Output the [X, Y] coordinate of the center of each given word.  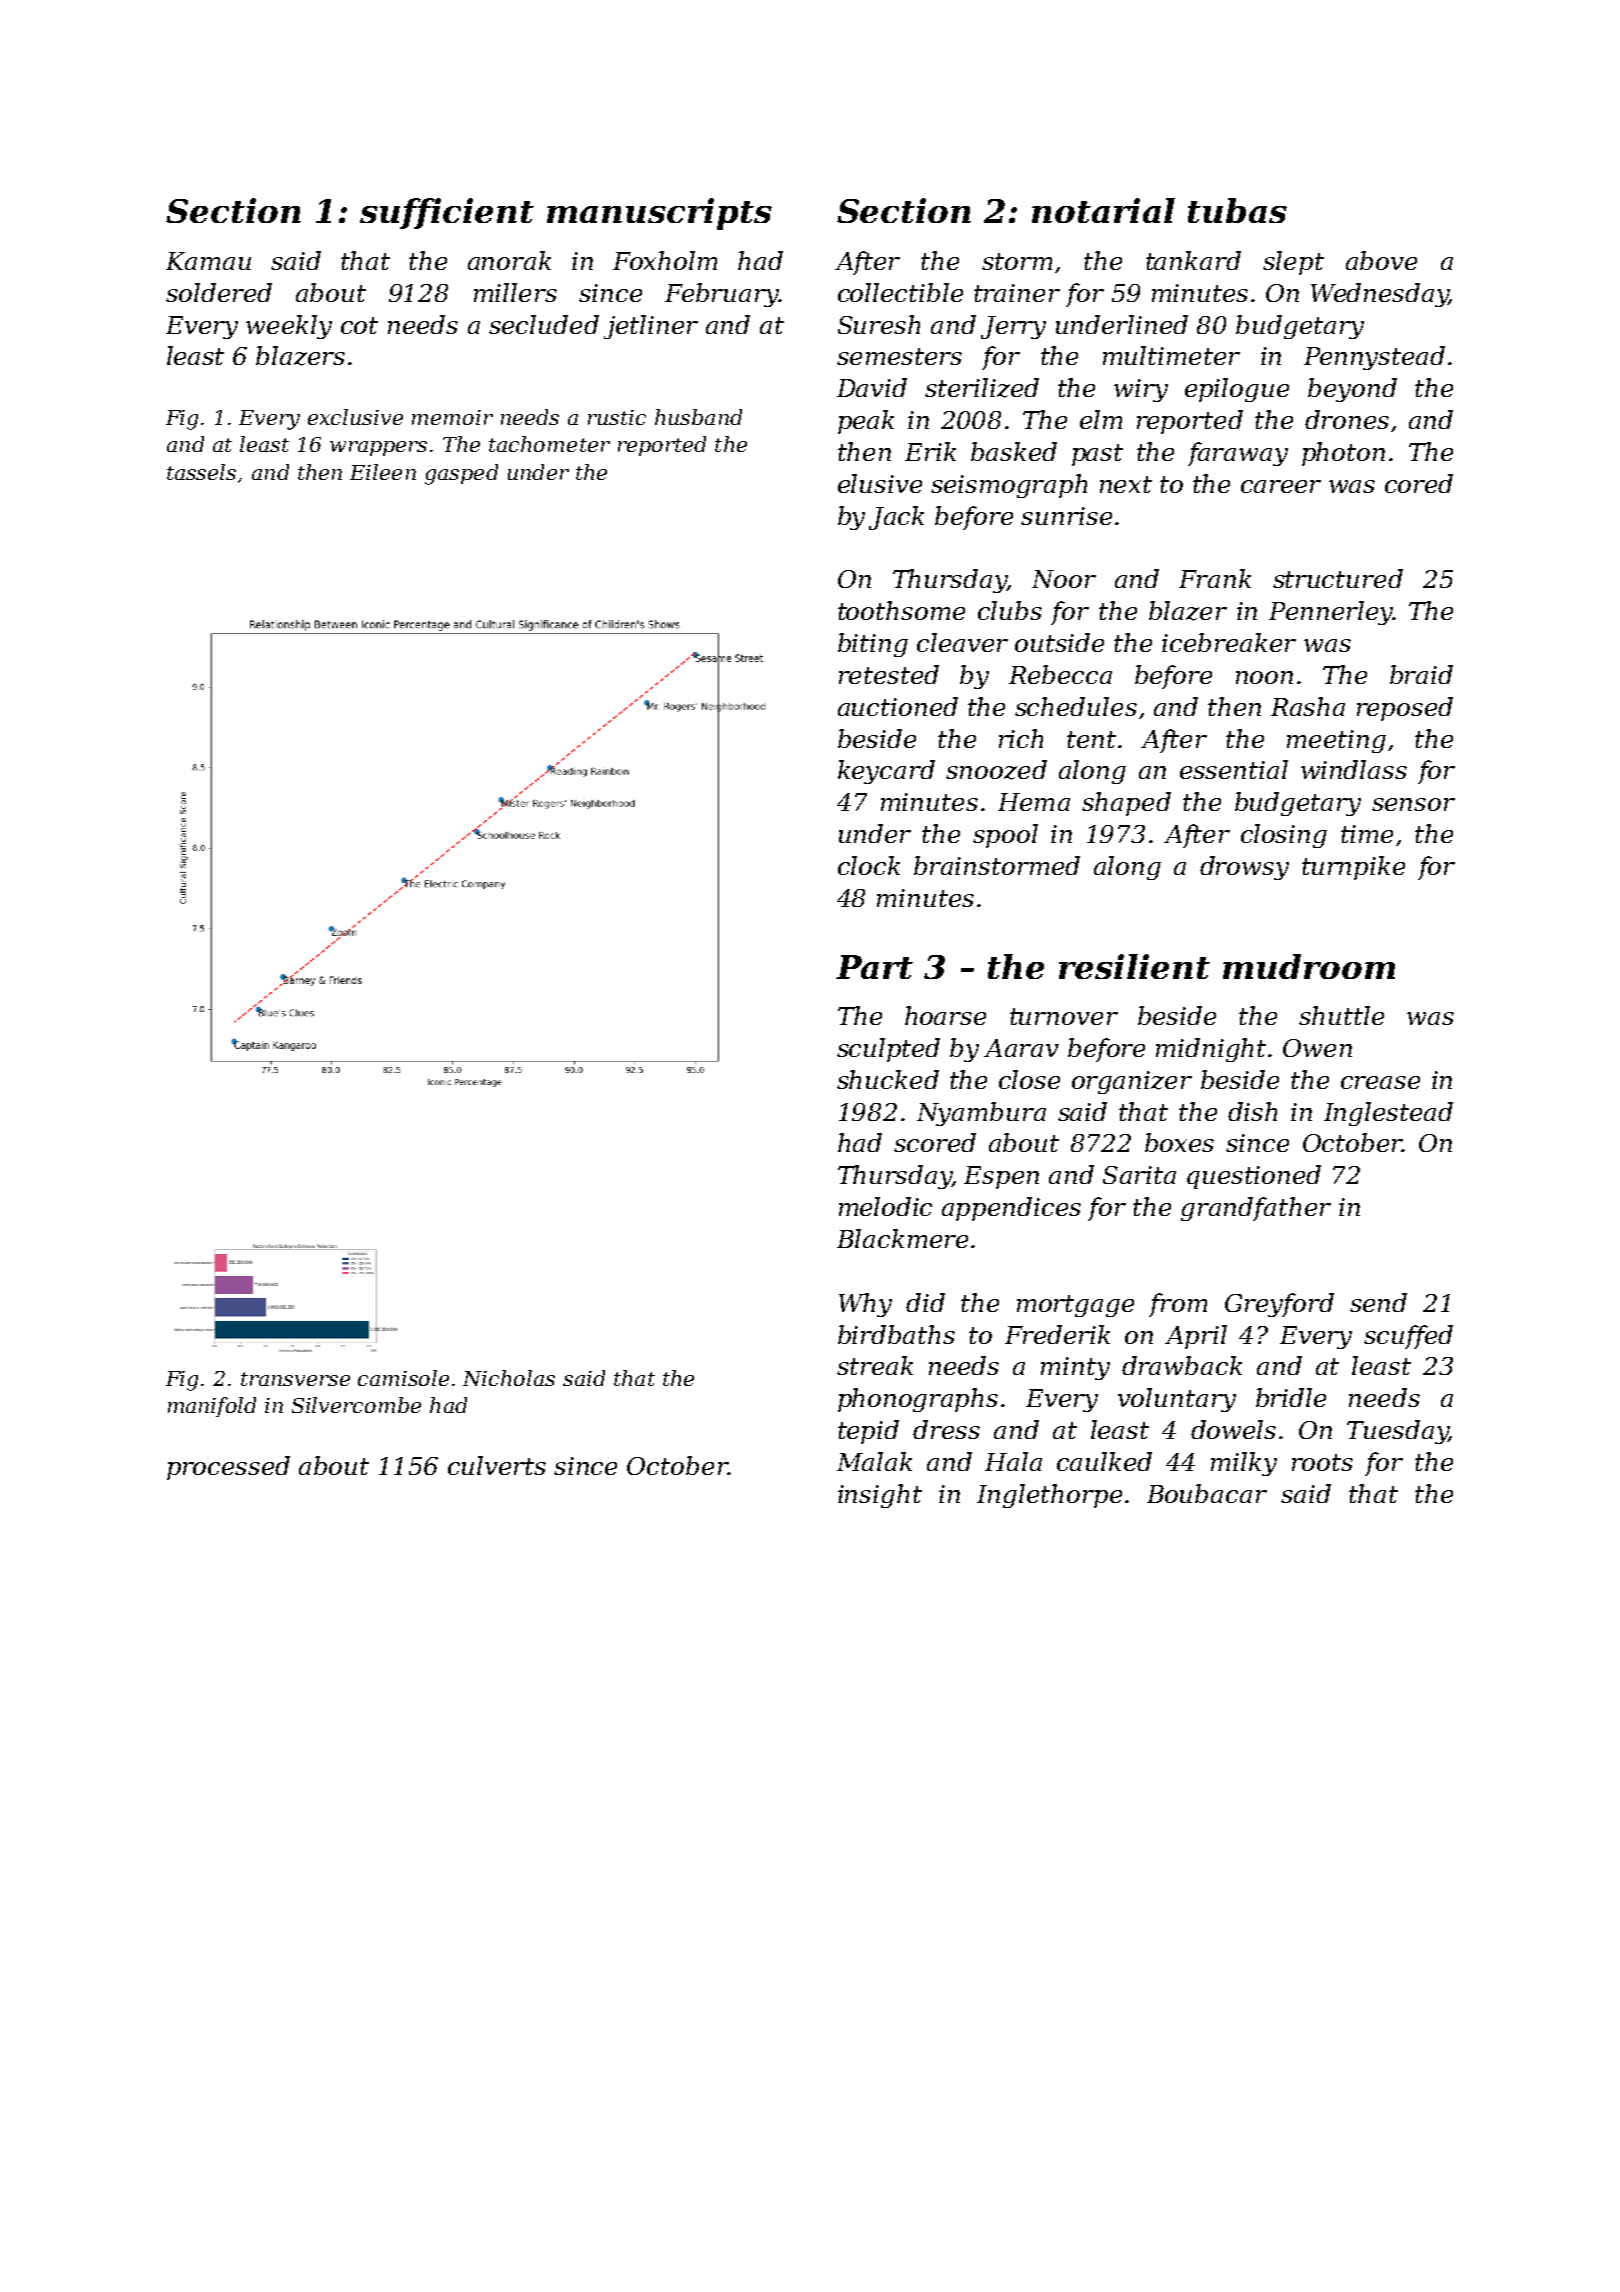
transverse [295, 1379]
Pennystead [1374, 358]
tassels [201, 472]
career [1281, 486]
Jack [896, 518]
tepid [868, 1432]
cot [359, 325]
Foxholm [665, 260]
